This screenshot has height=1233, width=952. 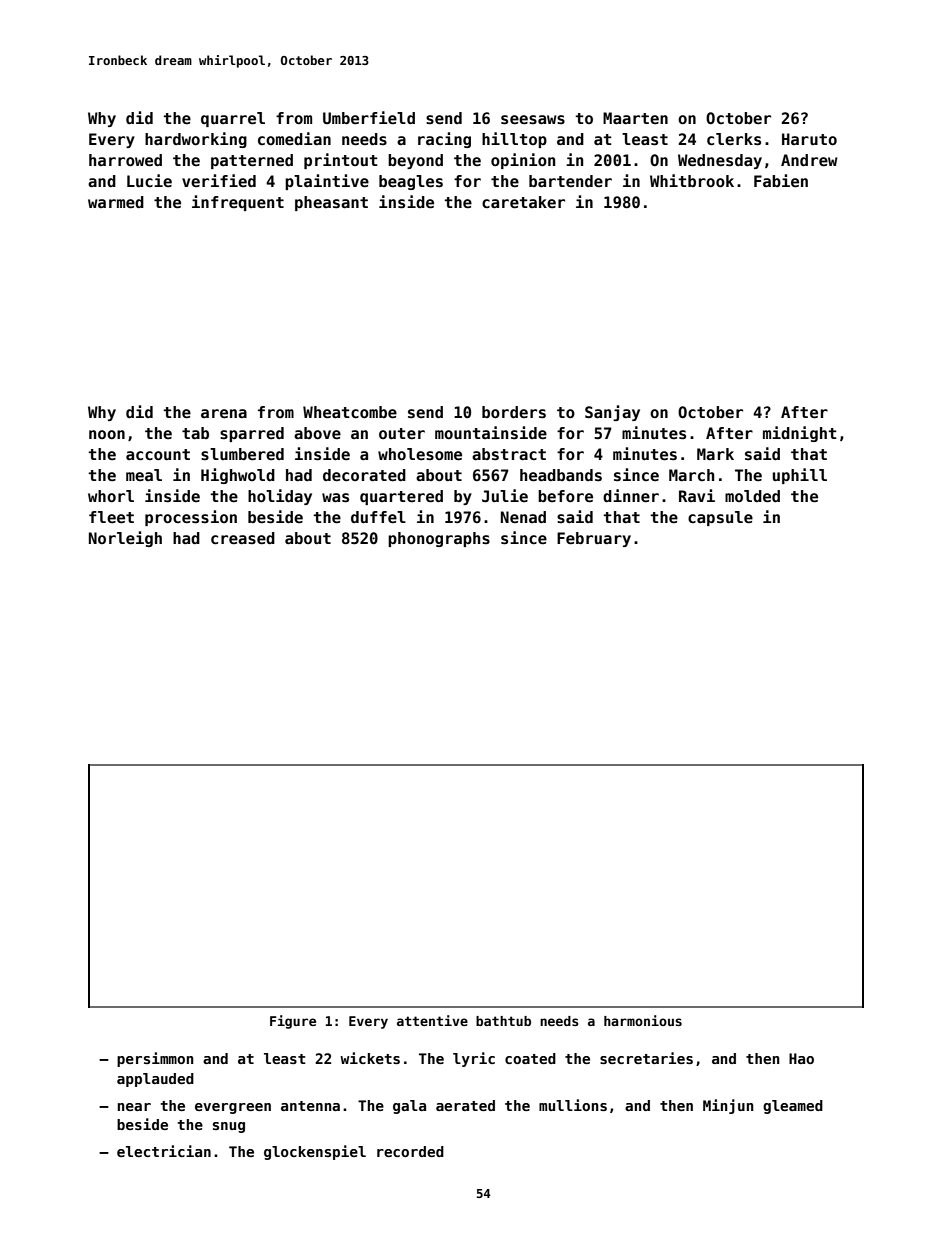 I want to click on Minjun, so click(x=728, y=1106).
